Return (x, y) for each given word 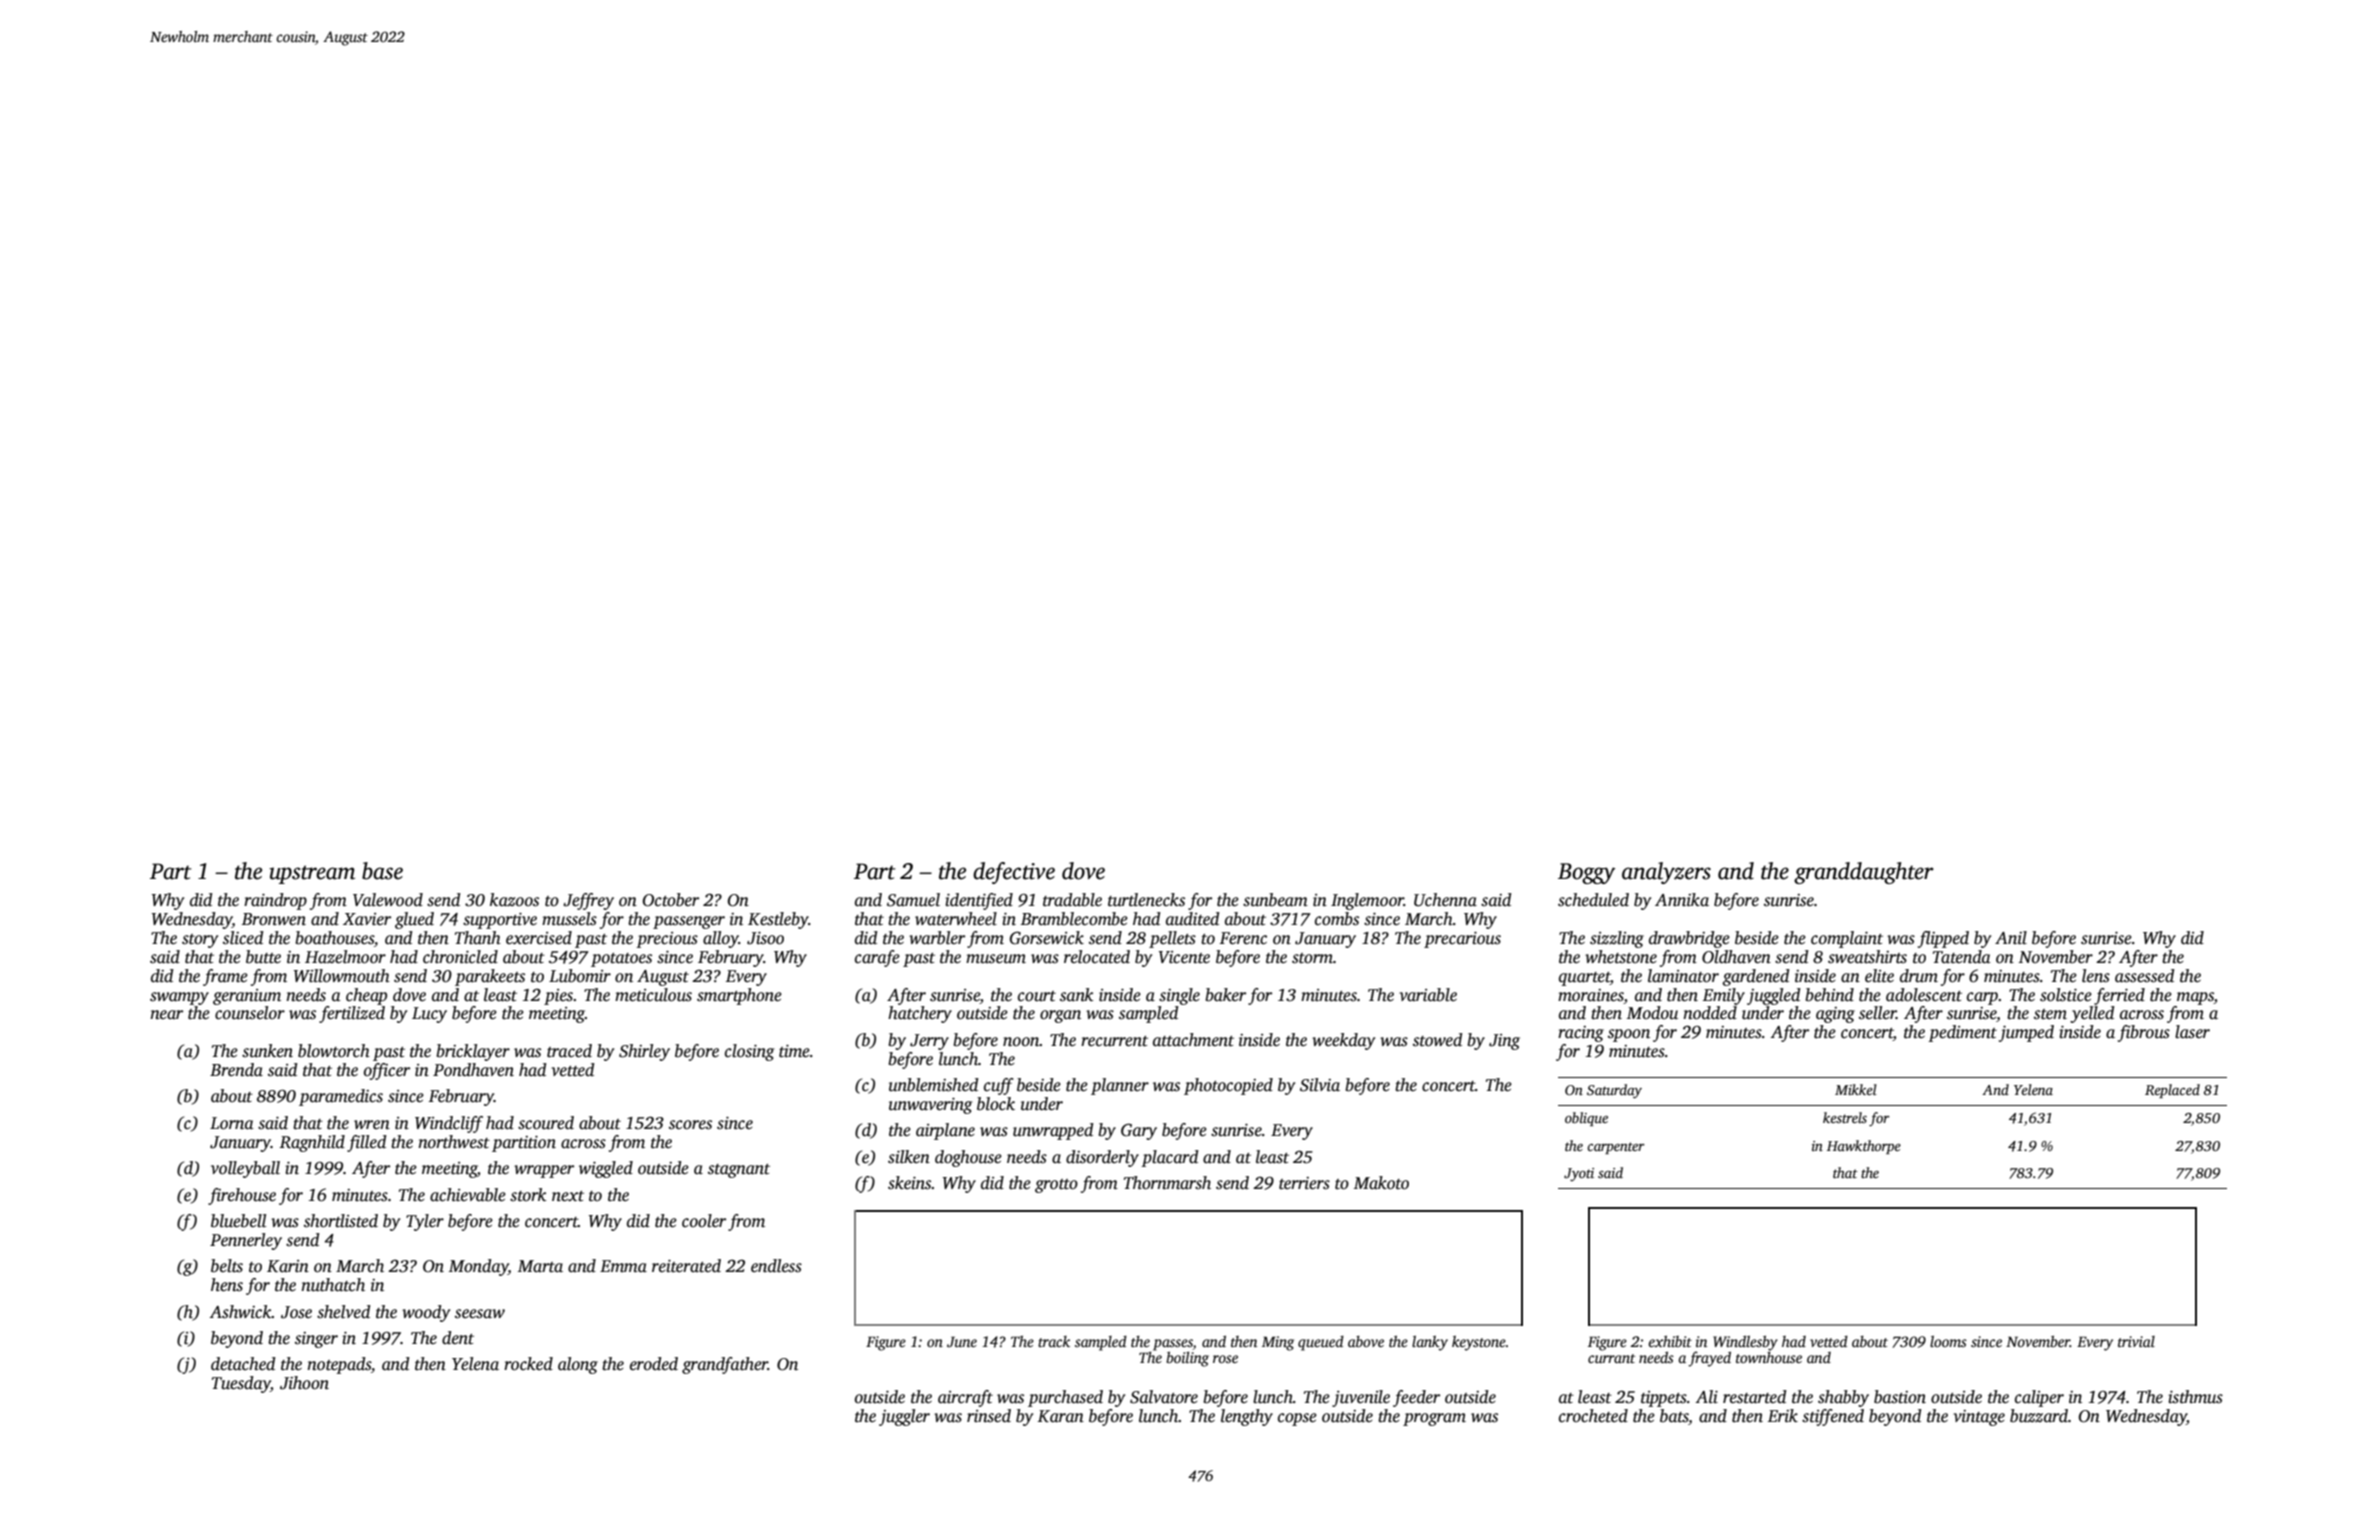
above (1366, 1341)
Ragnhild (312, 1143)
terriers (1304, 1183)
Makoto (1381, 1183)
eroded (654, 1364)
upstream (312, 874)
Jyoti (1579, 1174)
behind (1829, 995)
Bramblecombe (1074, 919)
